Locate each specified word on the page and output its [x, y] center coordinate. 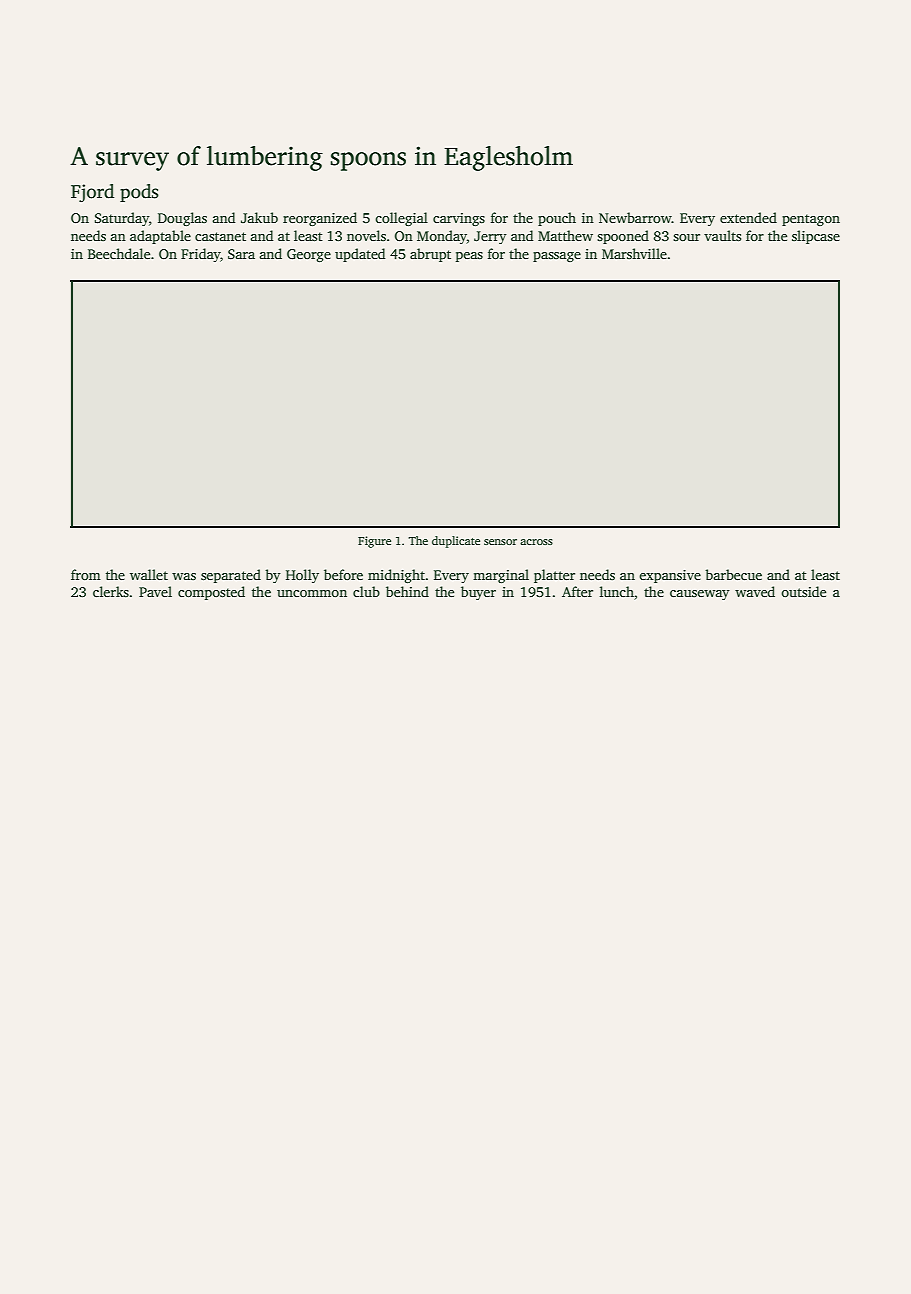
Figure [374, 542]
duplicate [456, 542]
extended [748, 217]
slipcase [816, 237]
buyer [478, 593]
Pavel [155, 591]
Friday [201, 255]
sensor [500, 542]
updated [360, 255]
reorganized [320, 219]
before [343, 574]
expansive [670, 576]
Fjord [92, 193]
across [536, 542]
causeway [700, 595]
